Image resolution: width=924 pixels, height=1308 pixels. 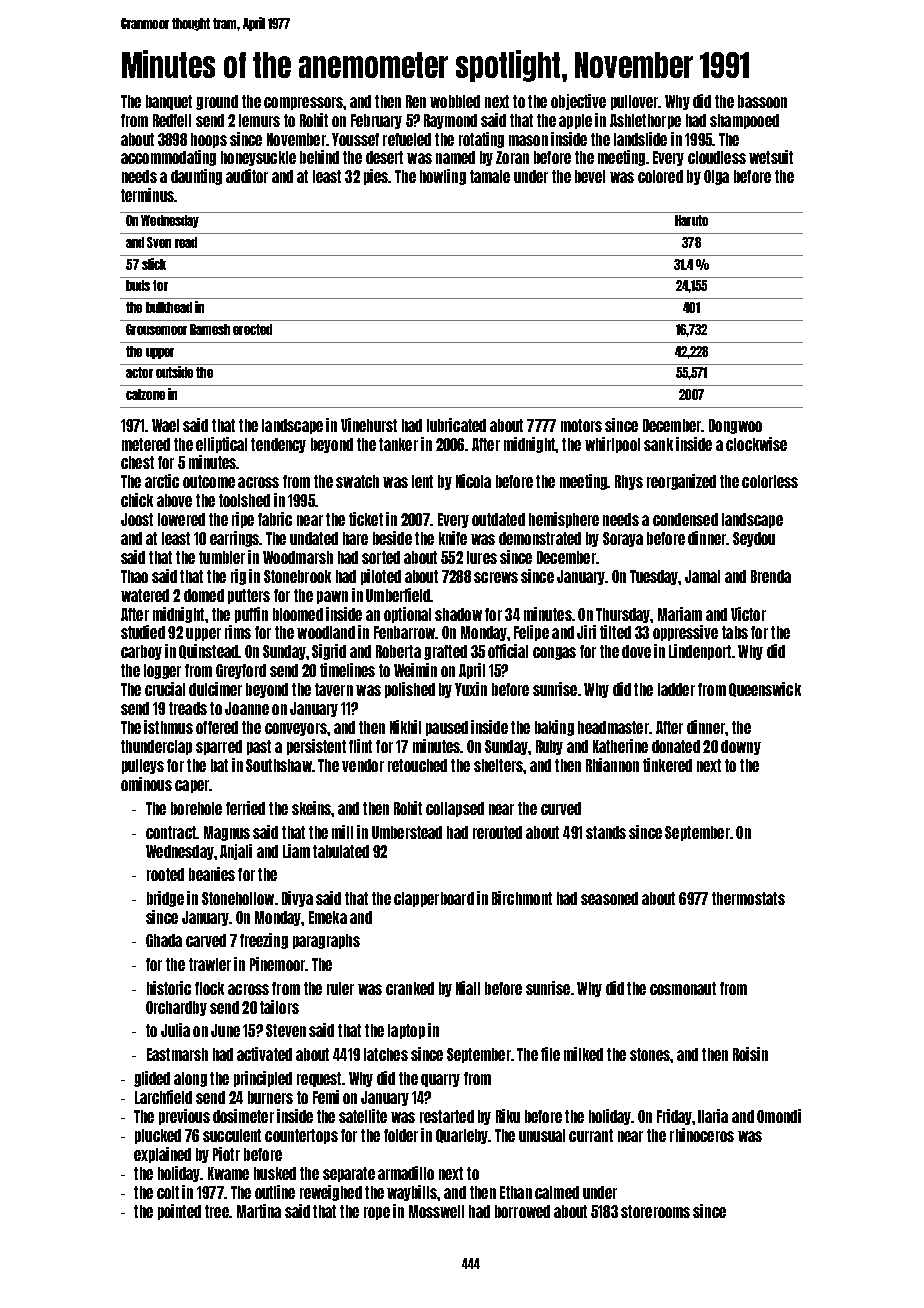 What do you see at coordinates (590, 176) in the screenshot?
I see `bevel` at bounding box center [590, 176].
